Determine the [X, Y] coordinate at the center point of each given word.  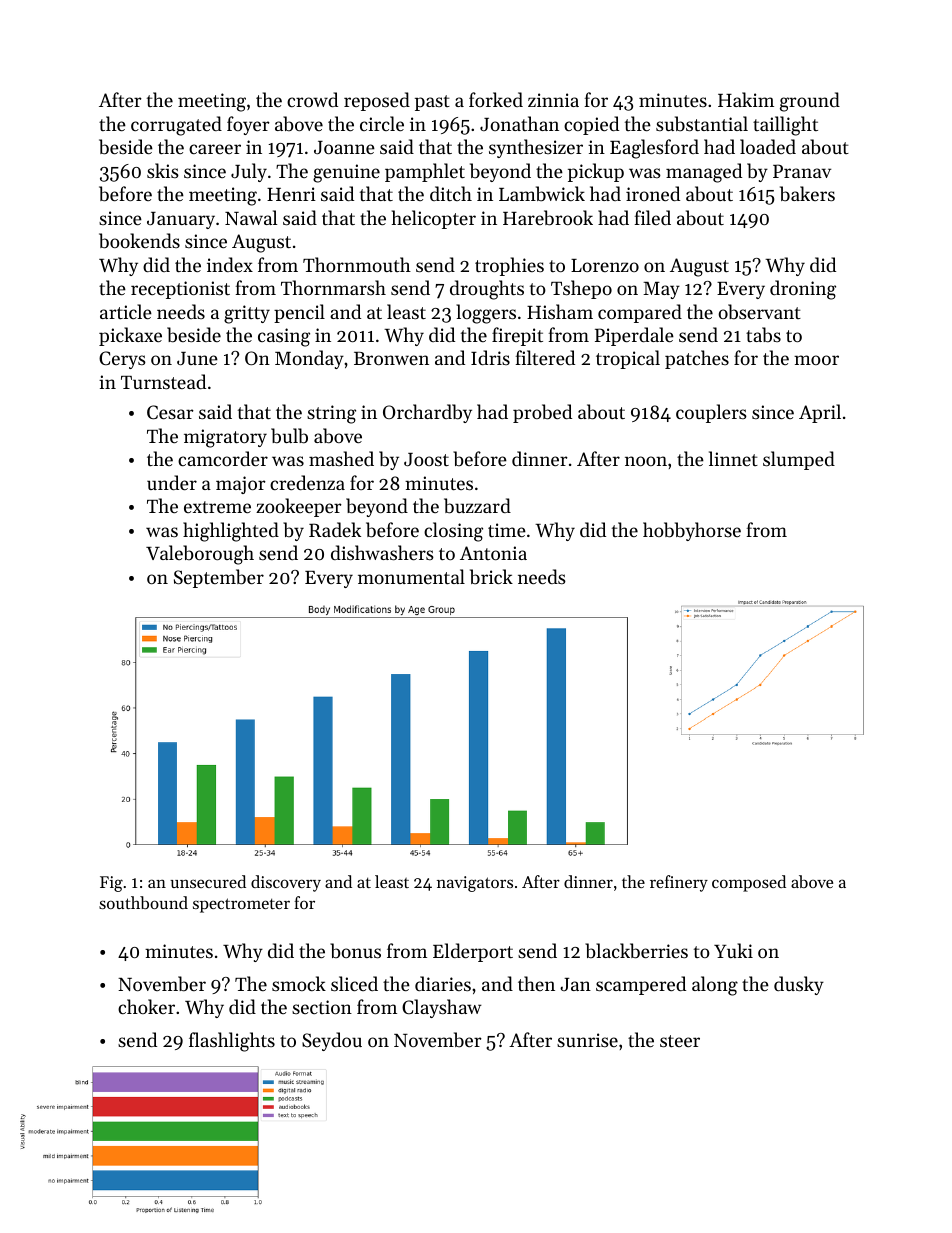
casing [284, 337]
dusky [799, 985]
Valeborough [200, 555]
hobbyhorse [692, 531]
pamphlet [425, 172]
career [215, 149]
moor [816, 360]
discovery [286, 883]
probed [542, 413]
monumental [411, 576]
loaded [768, 146]
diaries [443, 983]
